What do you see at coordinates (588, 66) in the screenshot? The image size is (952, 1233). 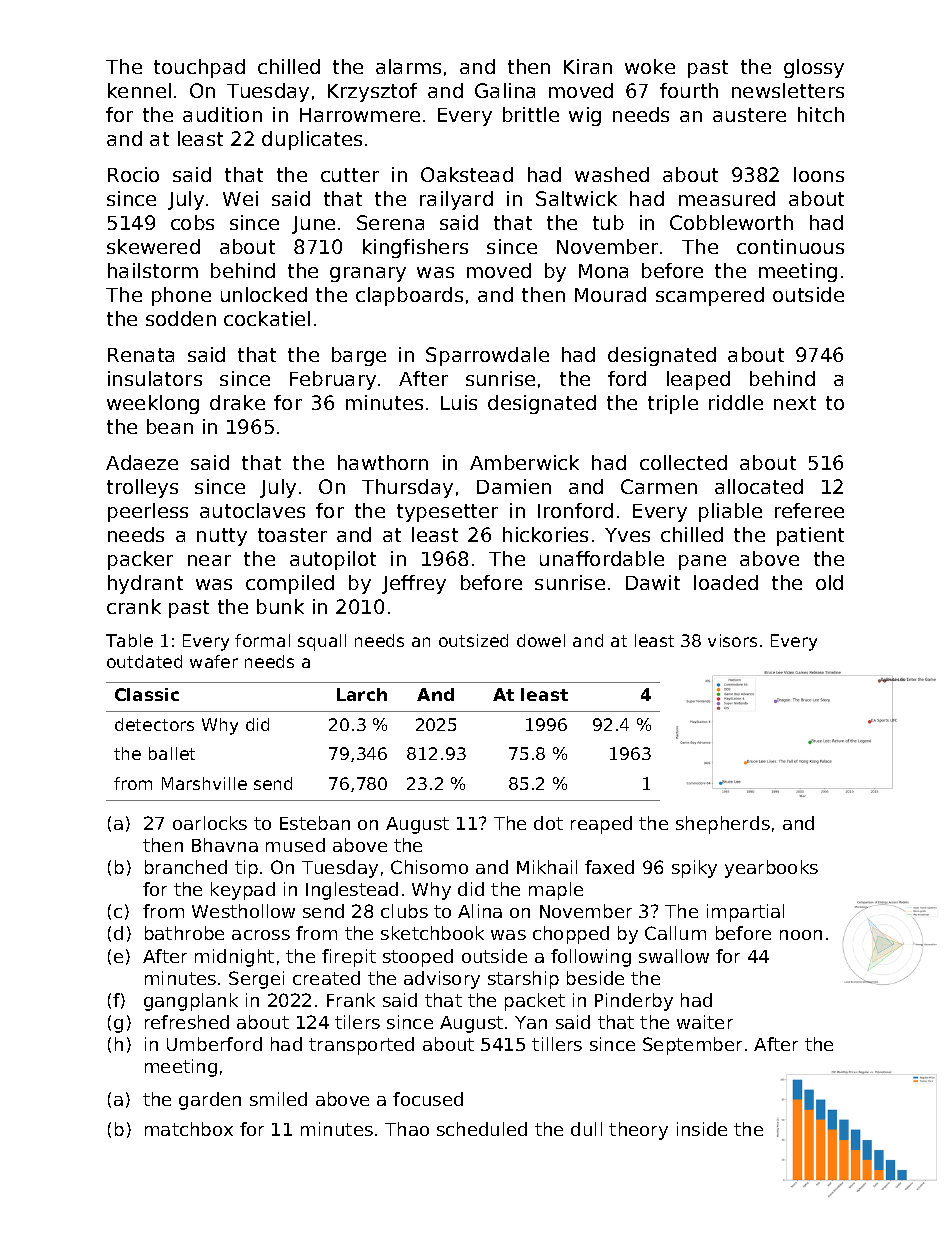 I see `Kiran` at bounding box center [588, 66].
